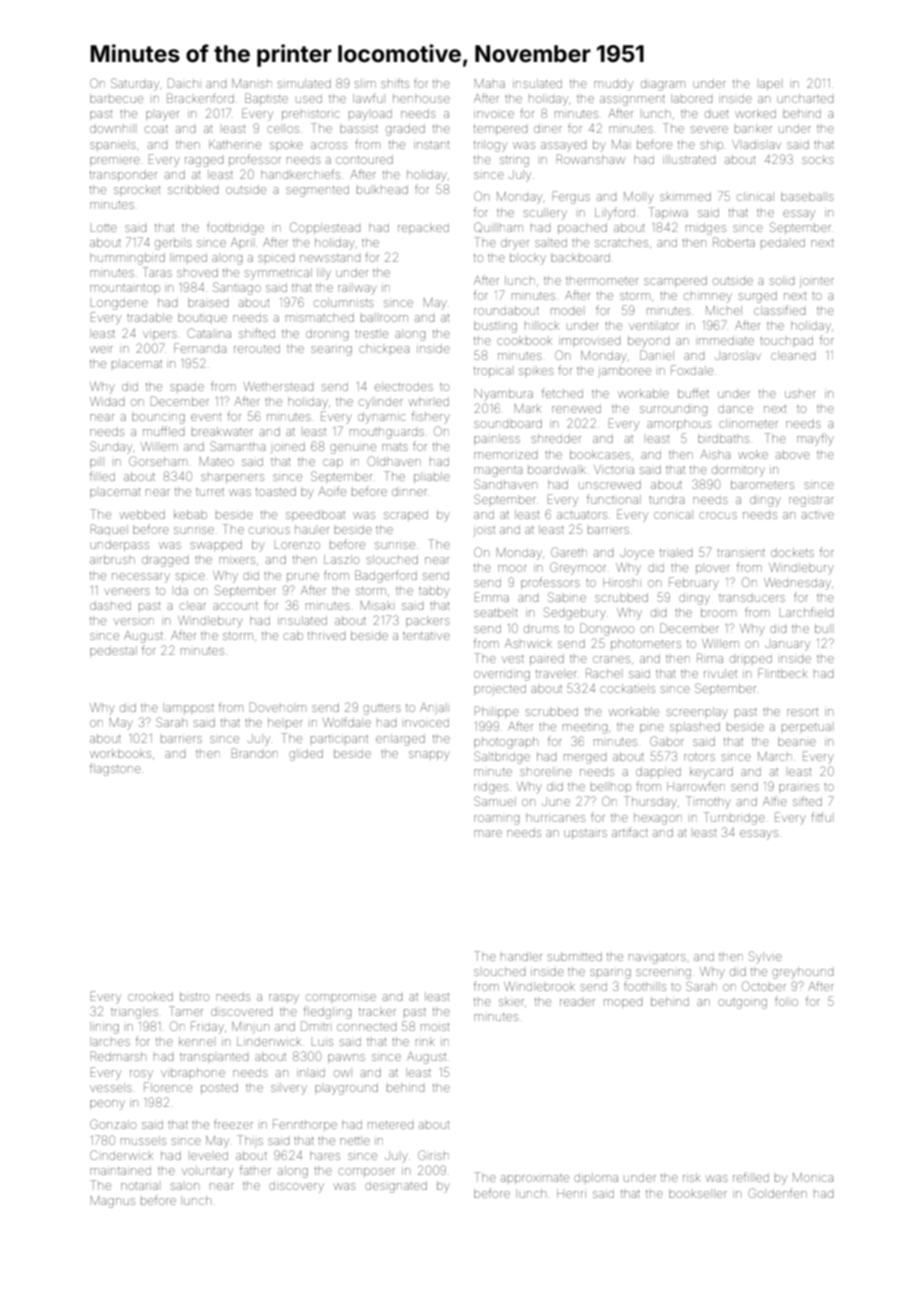  What do you see at coordinates (500, 690) in the document?
I see `projected` at bounding box center [500, 690].
